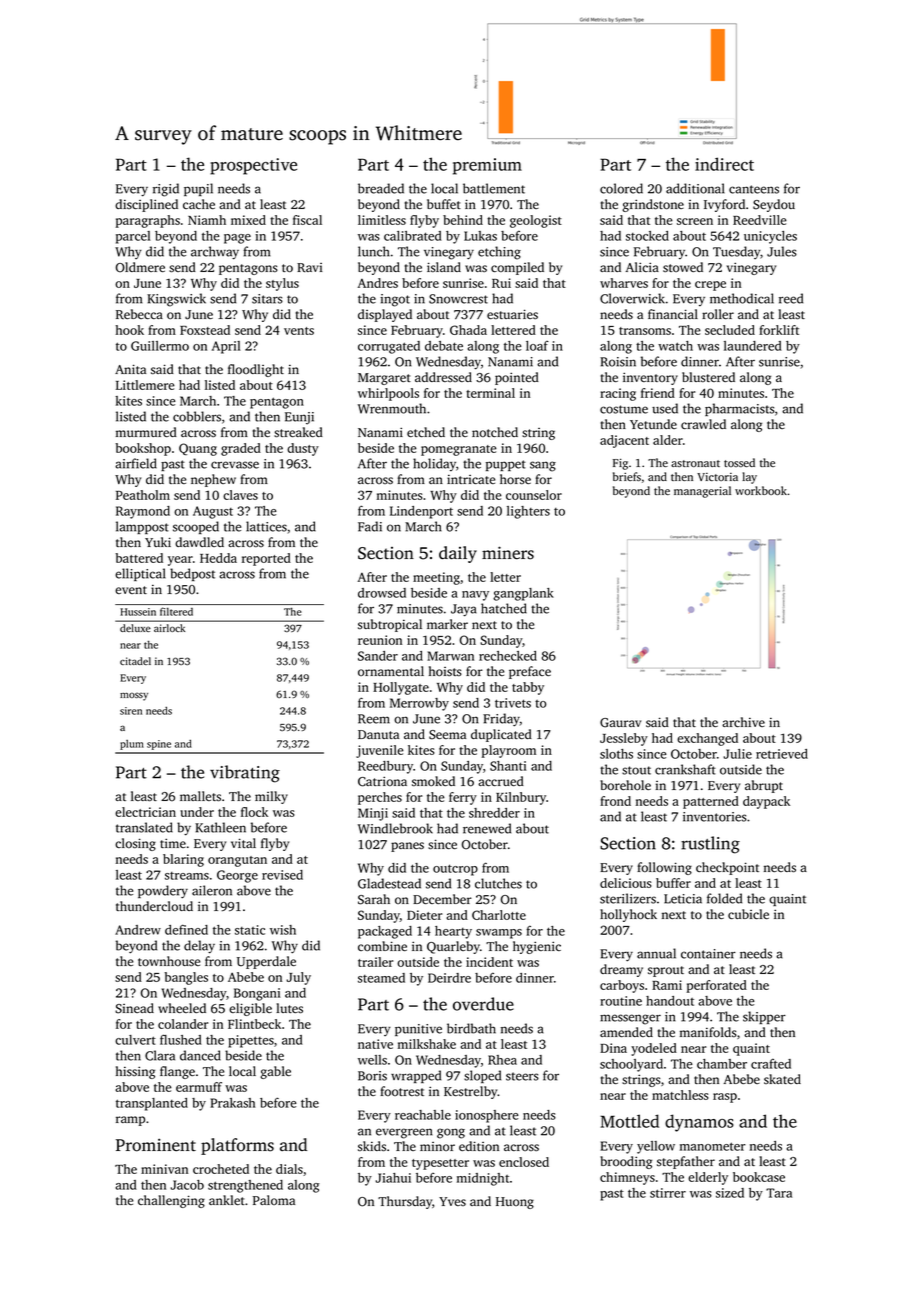  I want to click on wish, so click(283, 930).
